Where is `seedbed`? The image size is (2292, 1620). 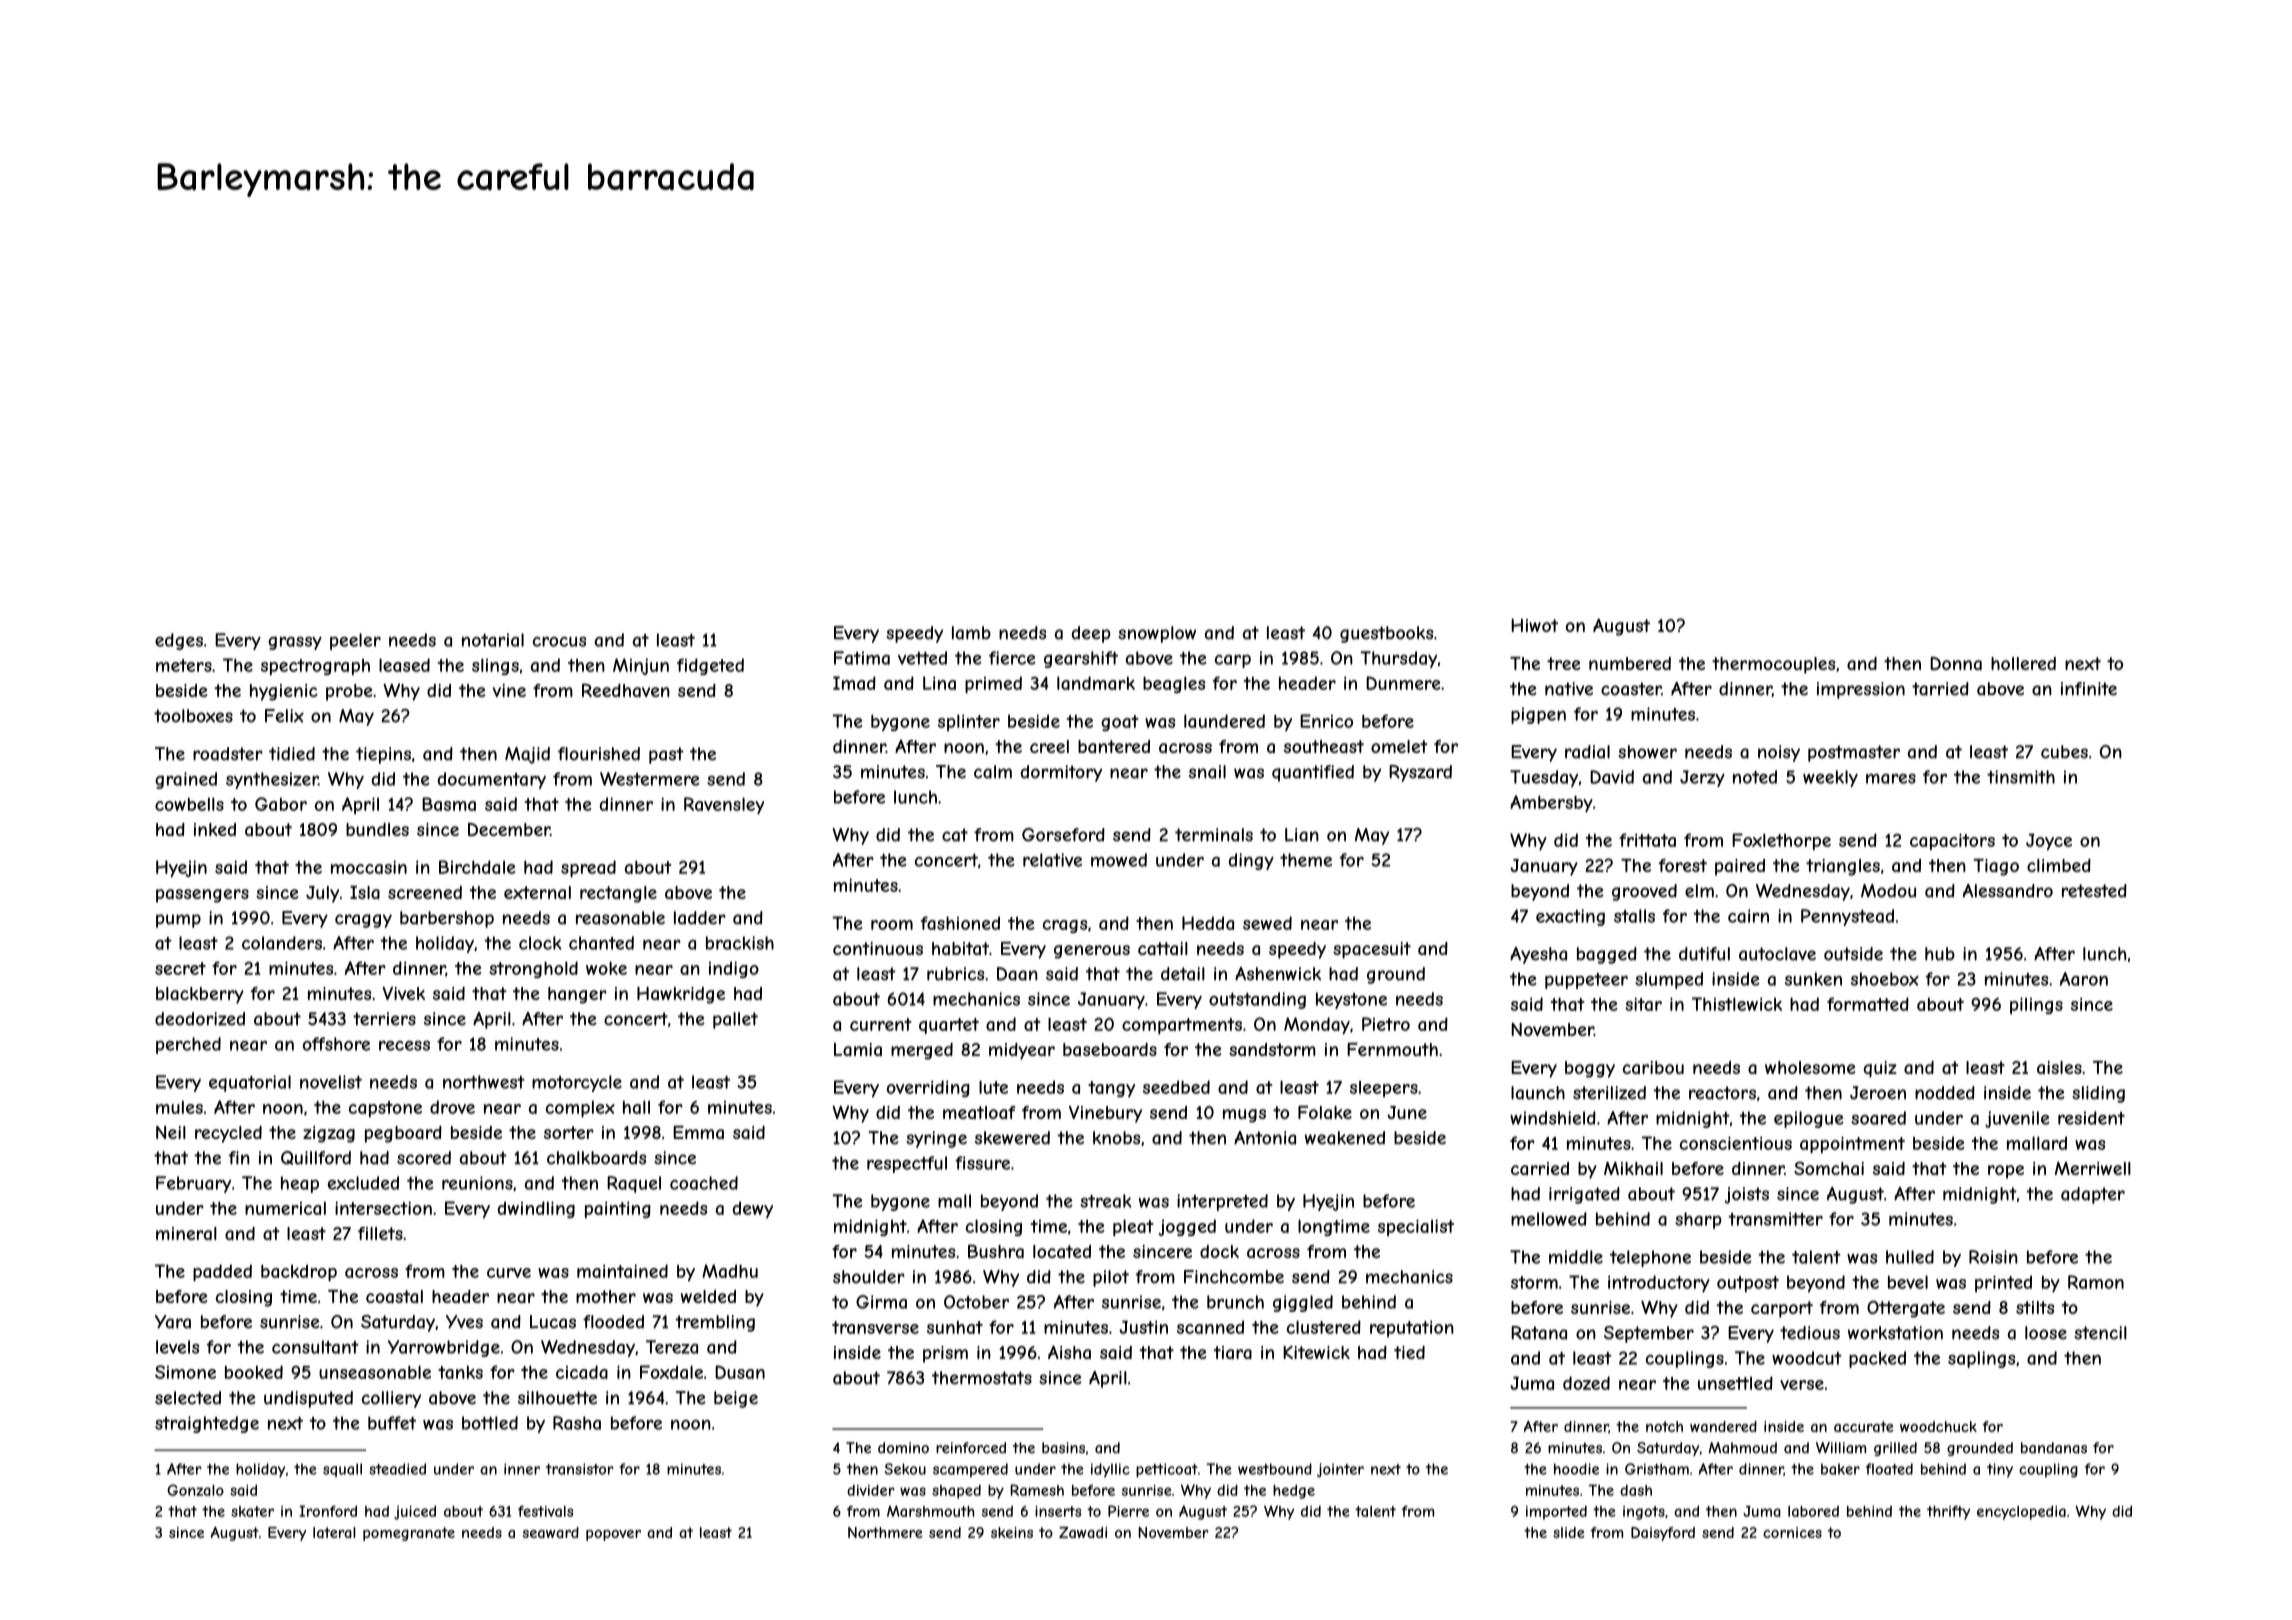
seedbed is located at coordinates (1176, 1087).
